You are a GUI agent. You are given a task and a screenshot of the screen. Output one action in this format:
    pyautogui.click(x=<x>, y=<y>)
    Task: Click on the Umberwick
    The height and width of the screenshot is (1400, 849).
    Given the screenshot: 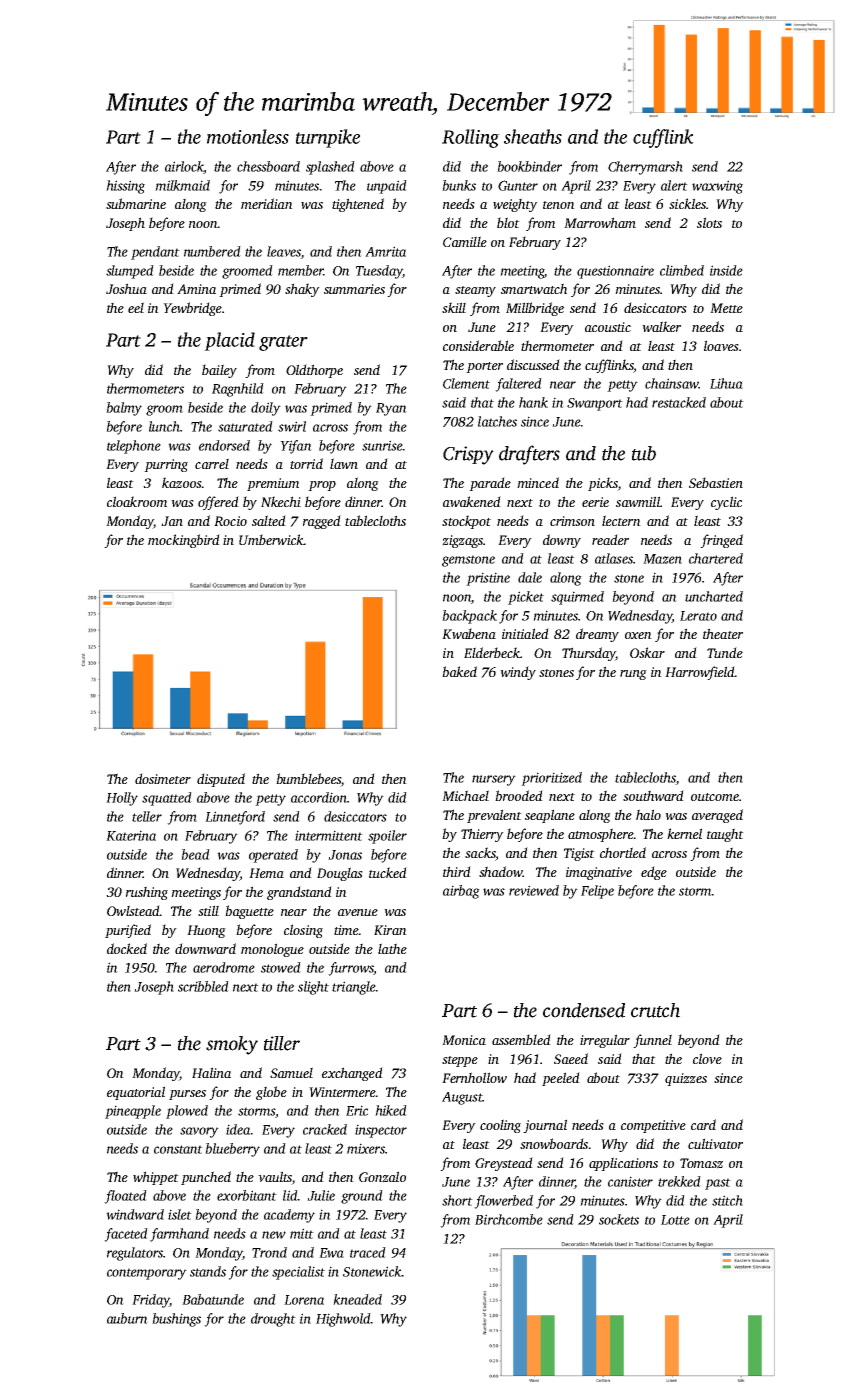 What is the action you would take?
    pyautogui.click(x=271, y=539)
